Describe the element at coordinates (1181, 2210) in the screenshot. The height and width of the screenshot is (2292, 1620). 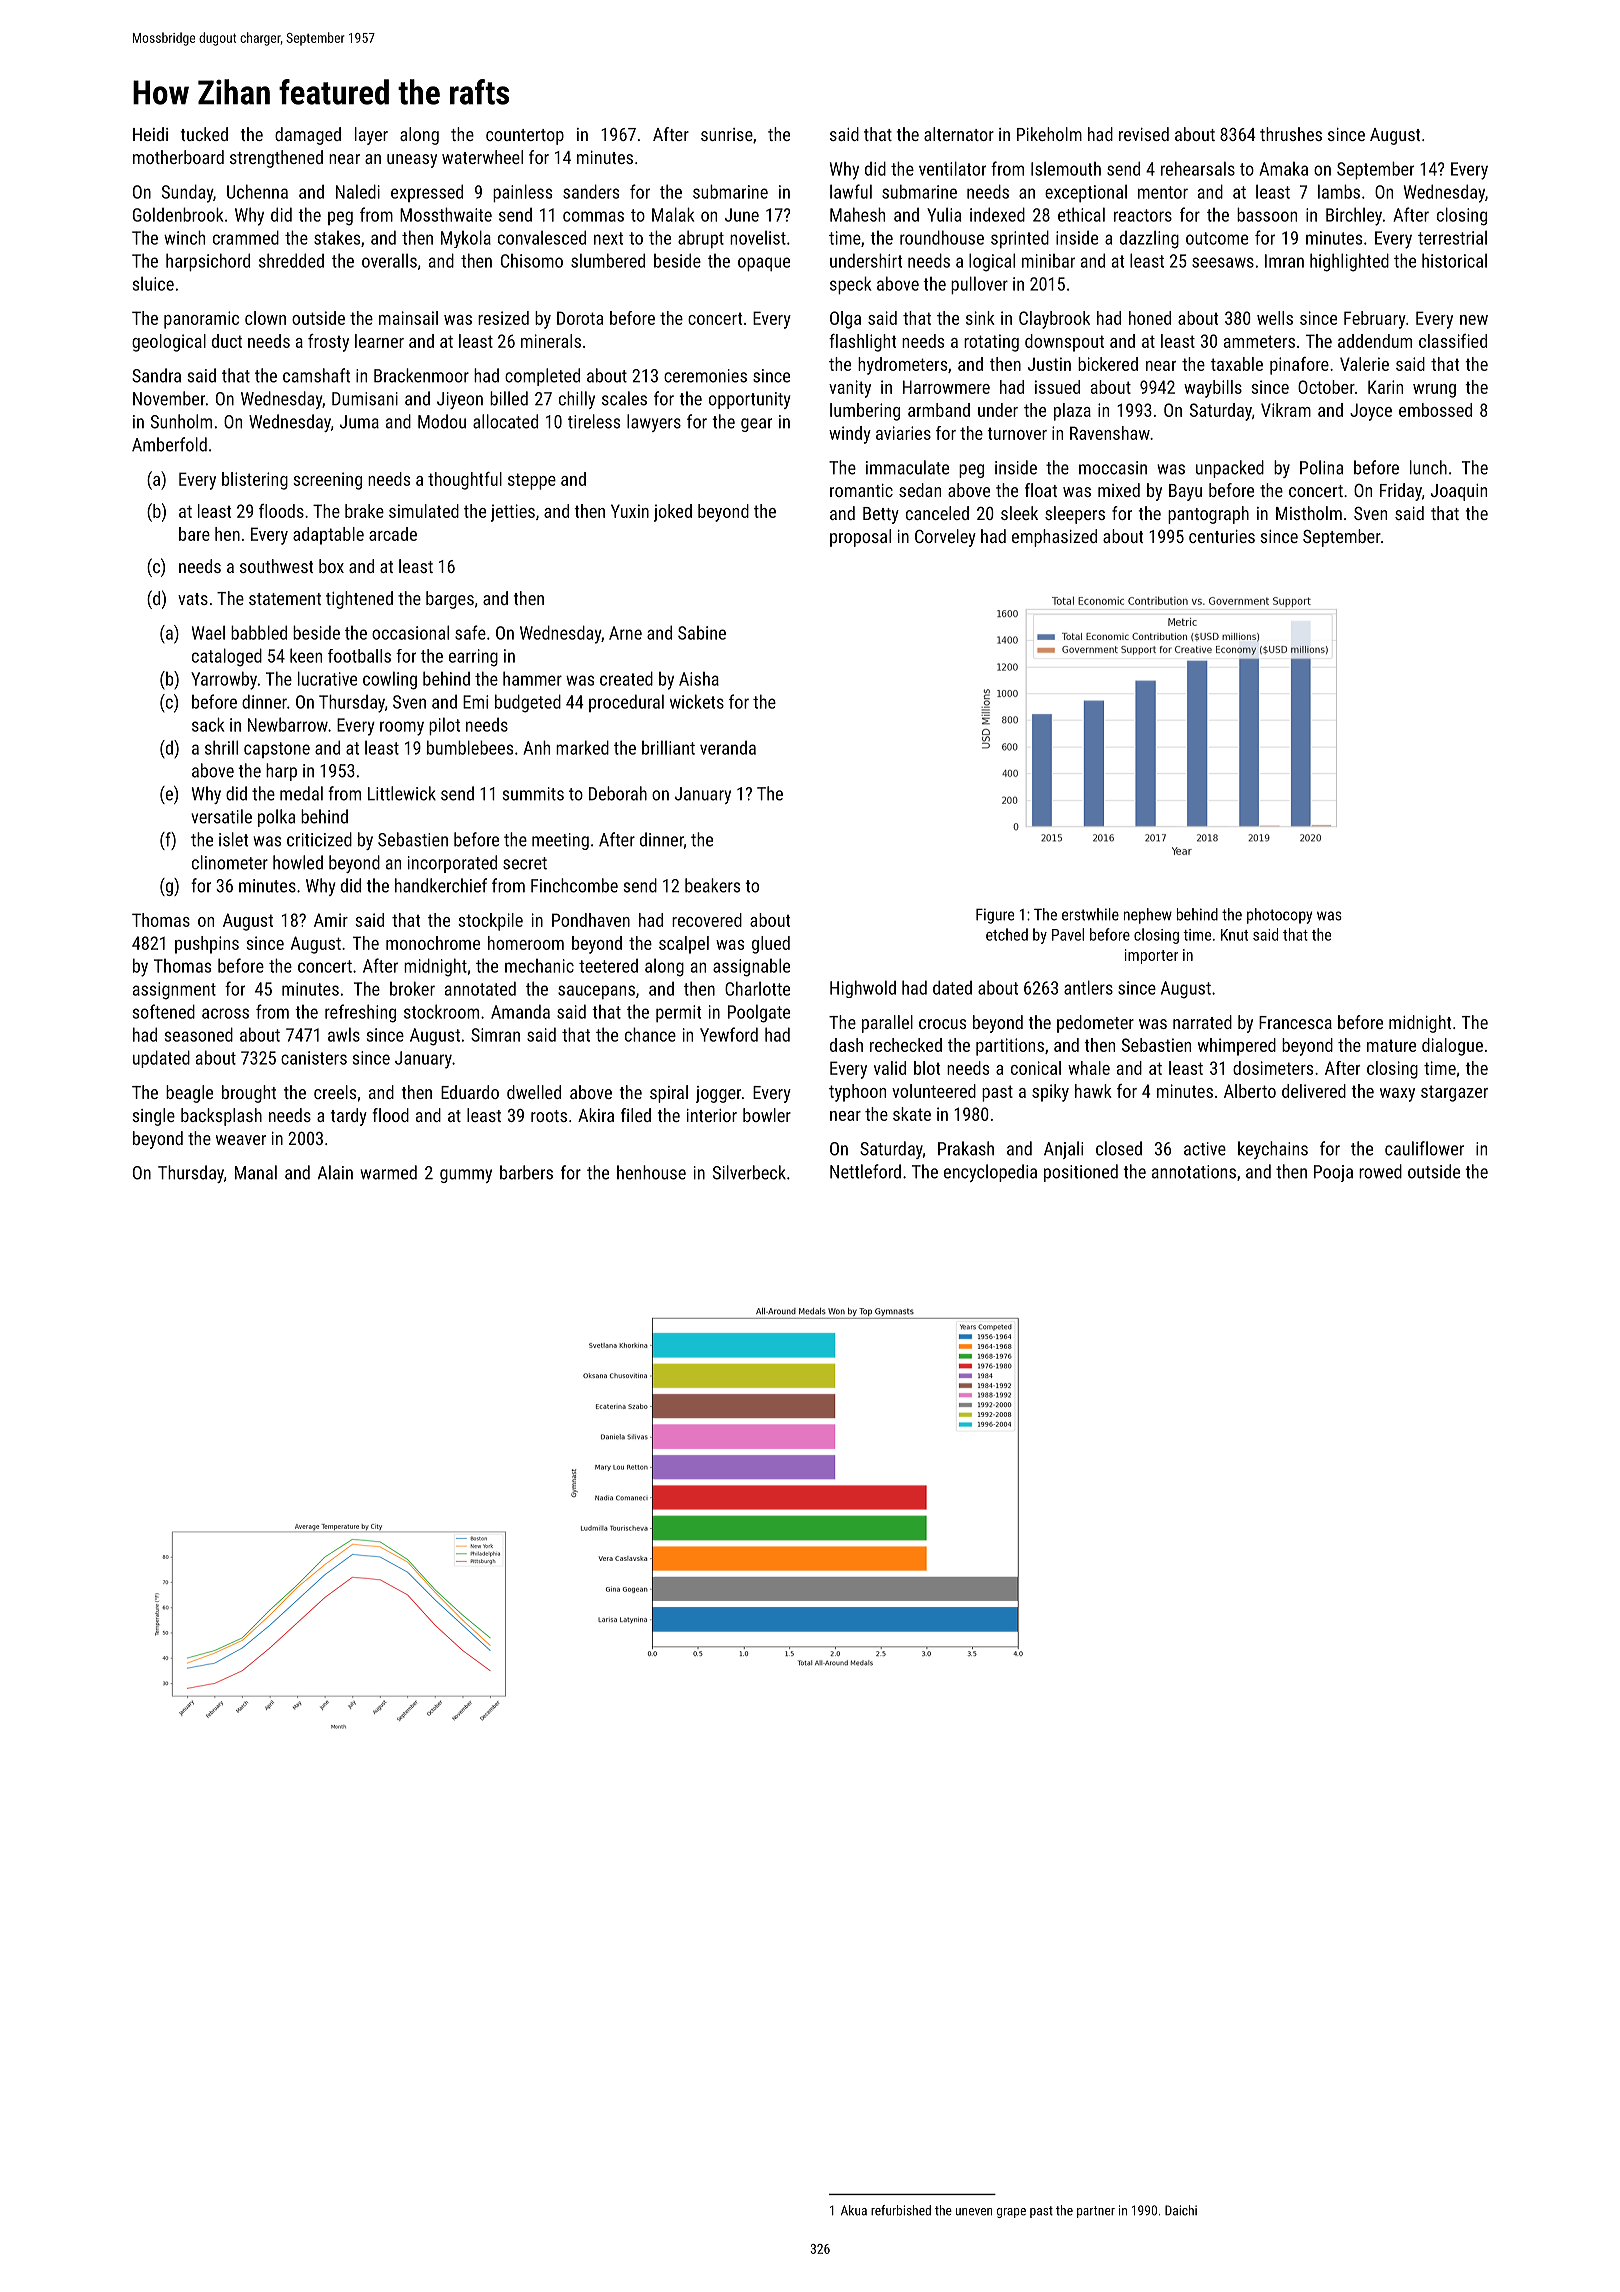
I see `Daichi` at that location.
